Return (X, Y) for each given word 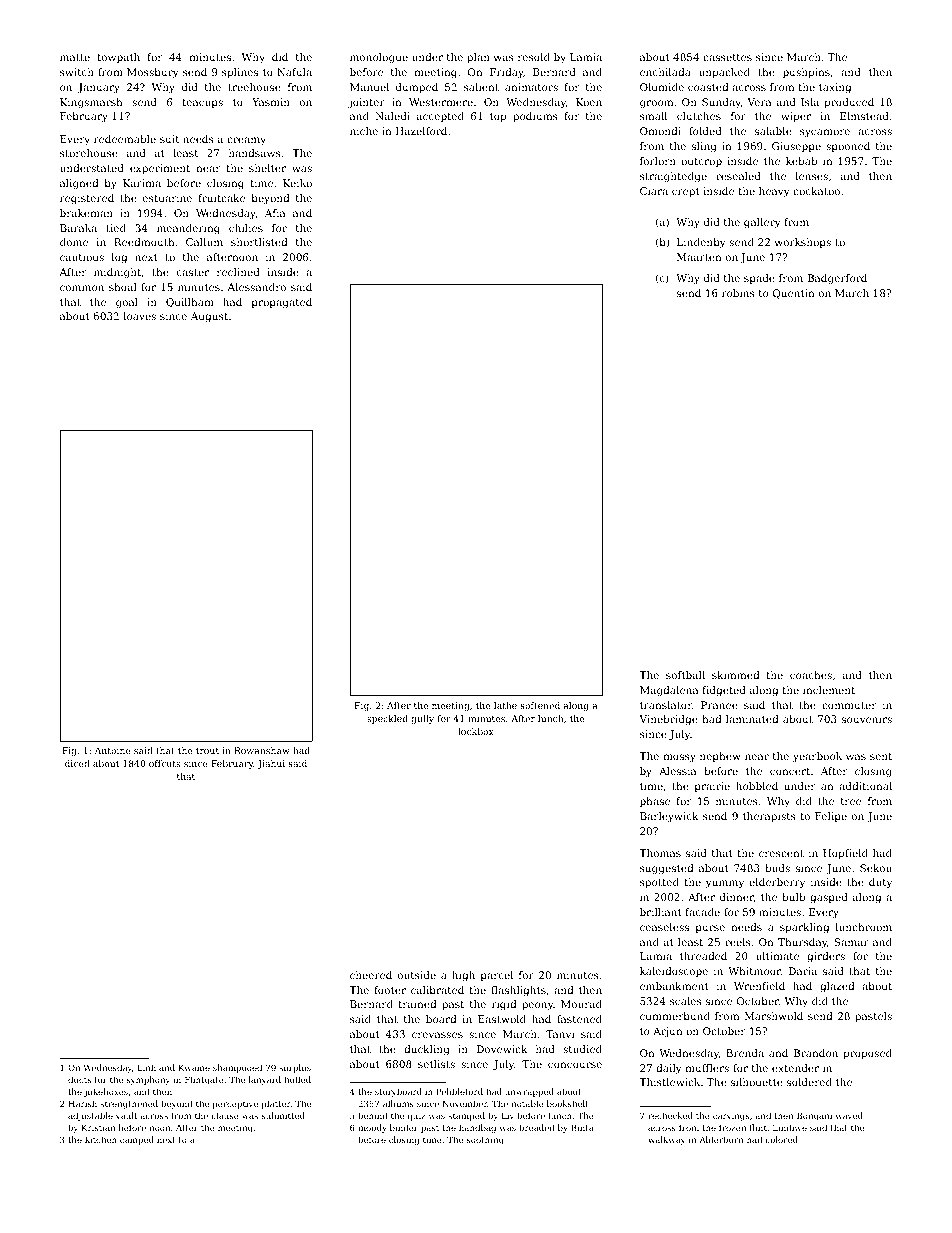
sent (881, 756)
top (498, 117)
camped (137, 1140)
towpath (118, 58)
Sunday (721, 103)
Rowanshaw (262, 750)
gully (422, 719)
